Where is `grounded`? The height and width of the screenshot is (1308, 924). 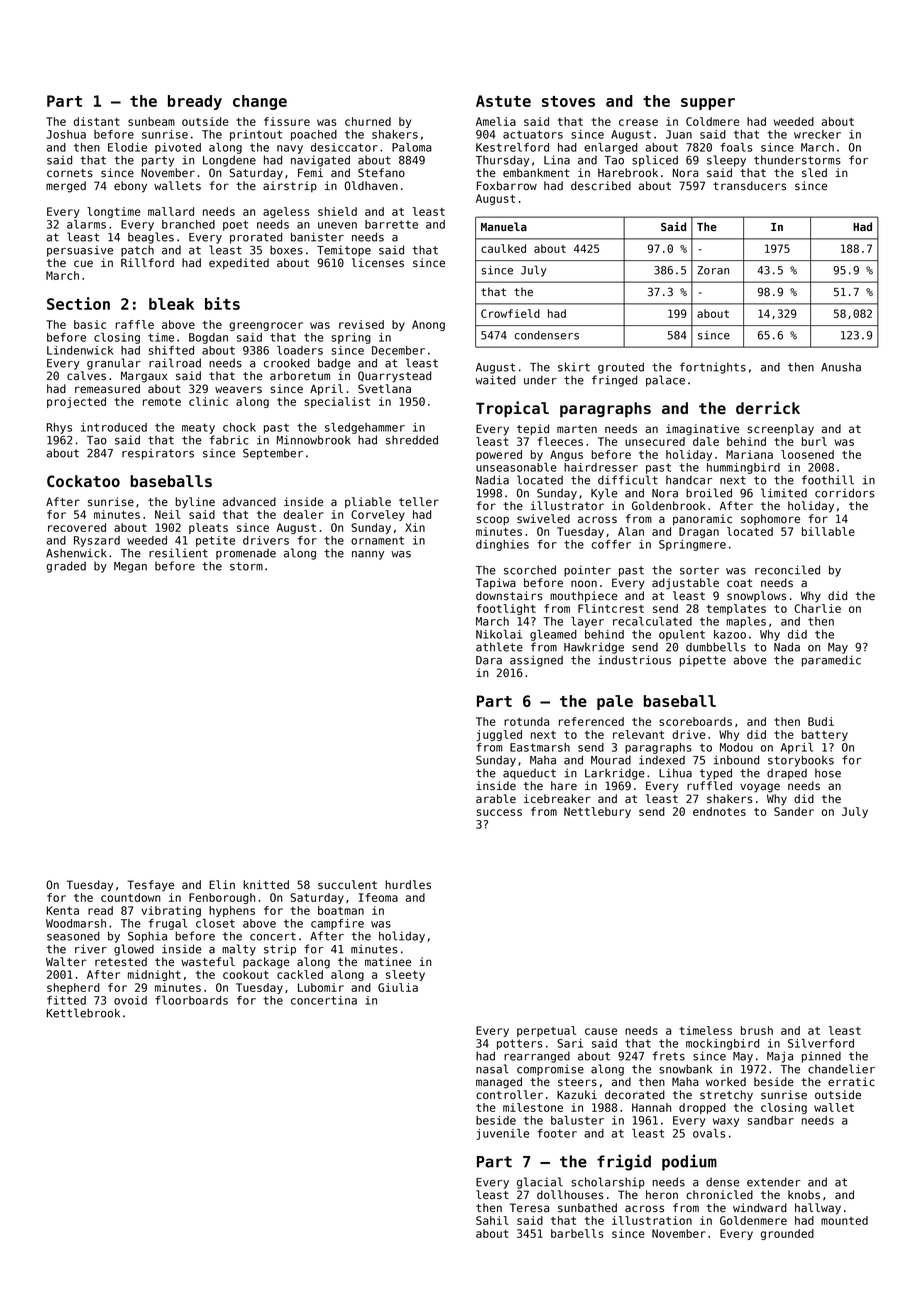 grounded is located at coordinates (787, 1234).
